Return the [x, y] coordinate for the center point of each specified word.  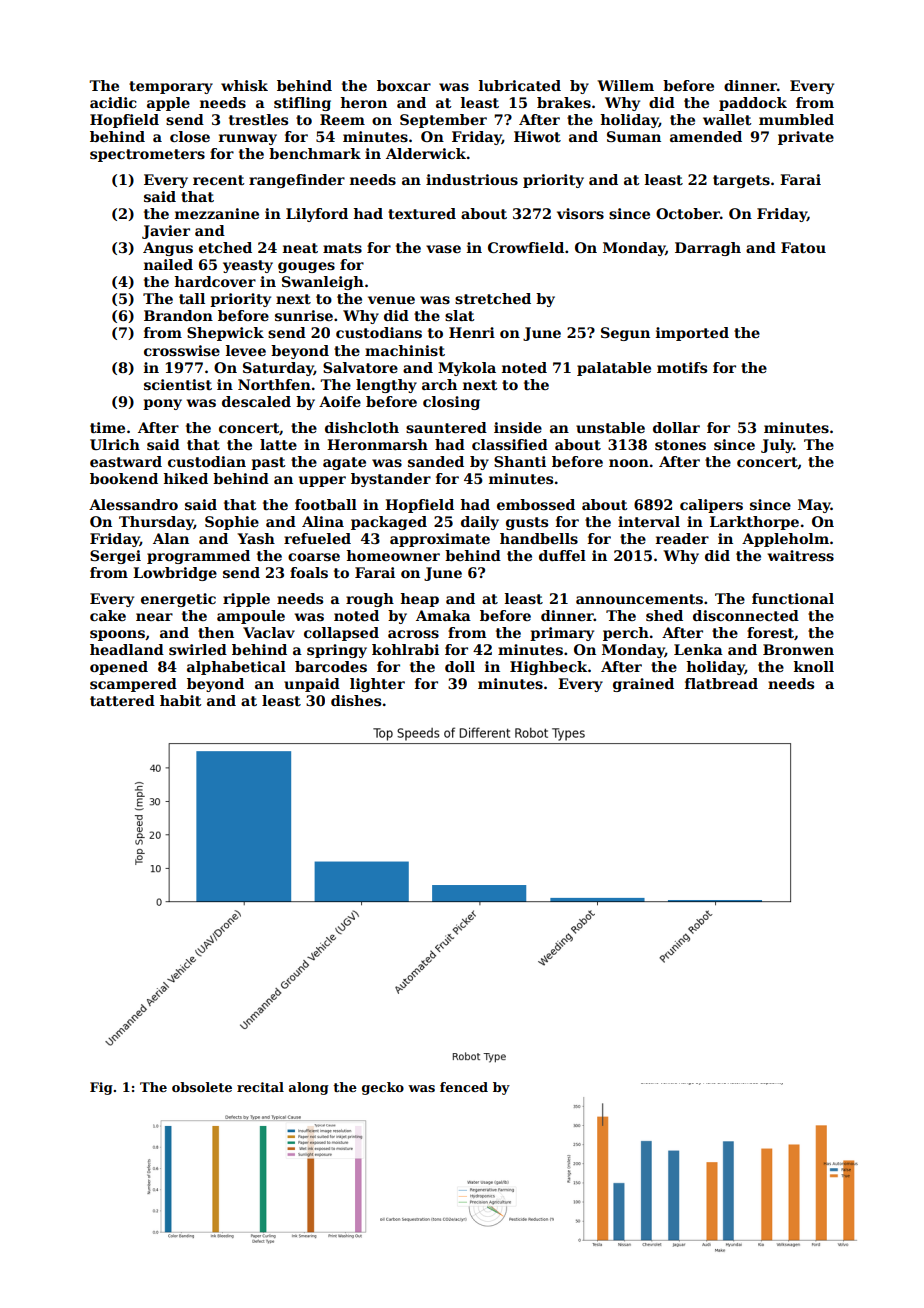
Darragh [708, 249]
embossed [536, 504]
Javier [166, 232]
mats [342, 248]
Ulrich [115, 444]
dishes [356, 700]
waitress [800, 555]
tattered [122, 700]
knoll [814, 666]
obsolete [202, 1087]
